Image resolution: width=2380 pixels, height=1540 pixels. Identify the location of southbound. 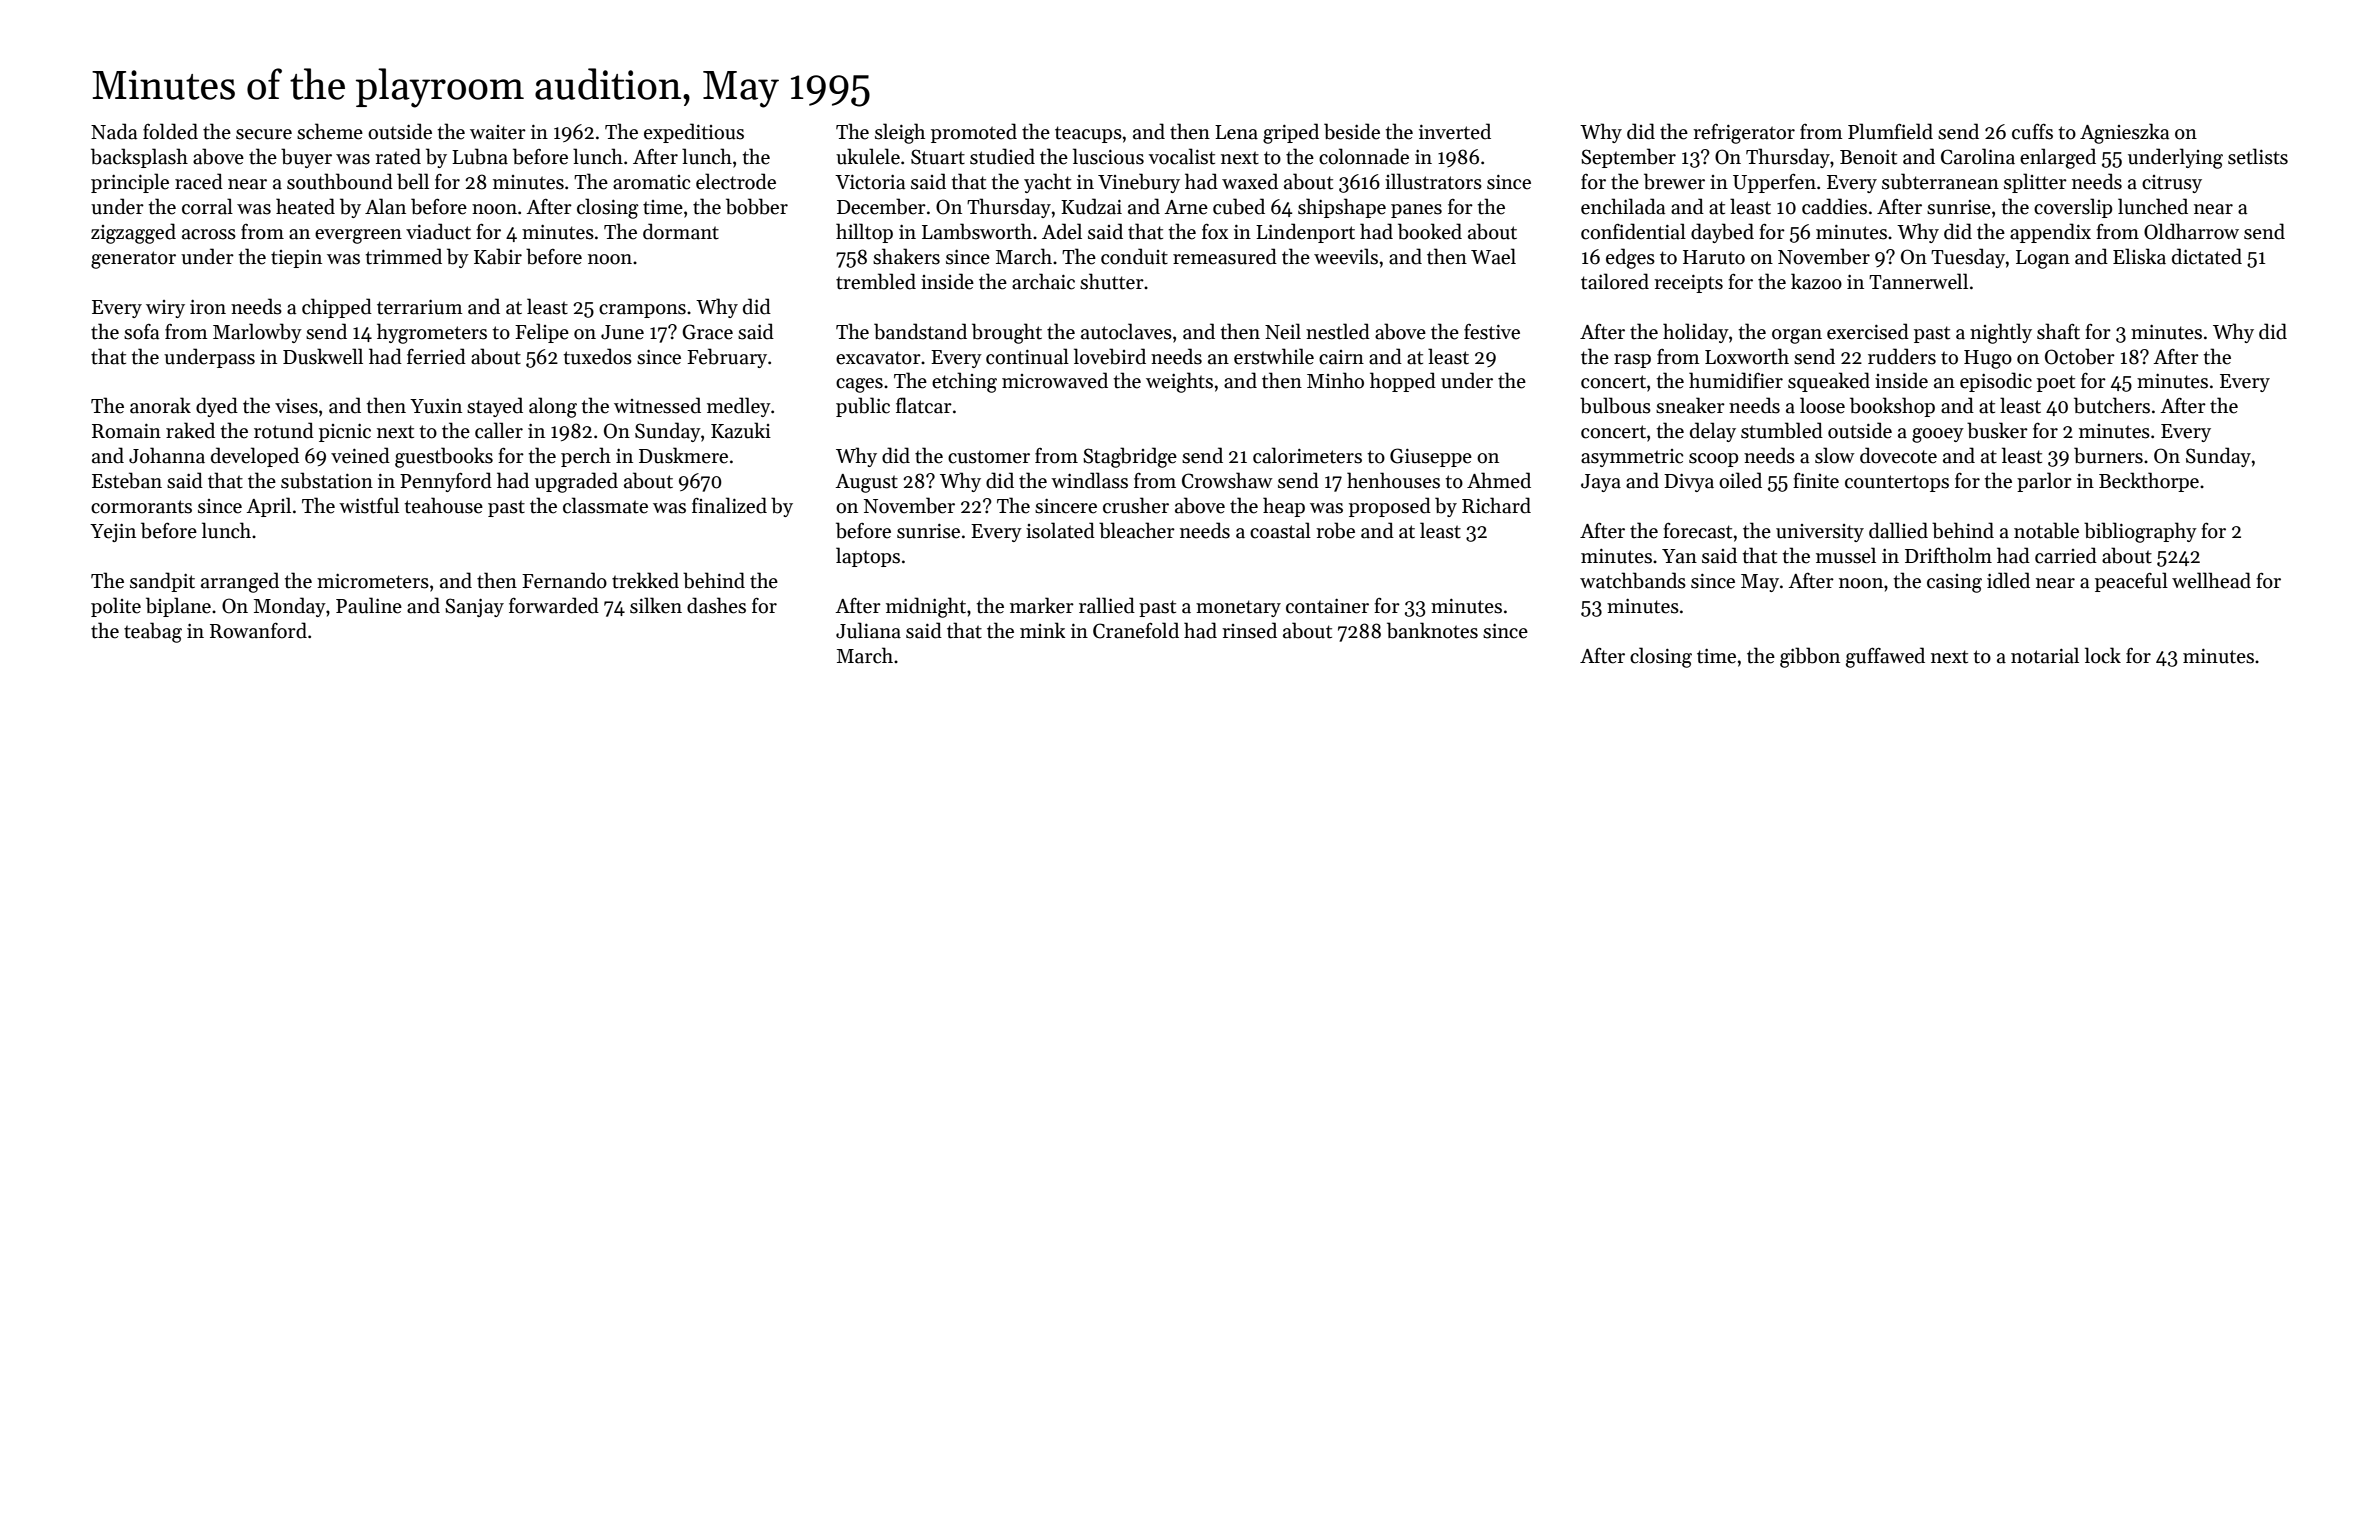
(340, 181).
